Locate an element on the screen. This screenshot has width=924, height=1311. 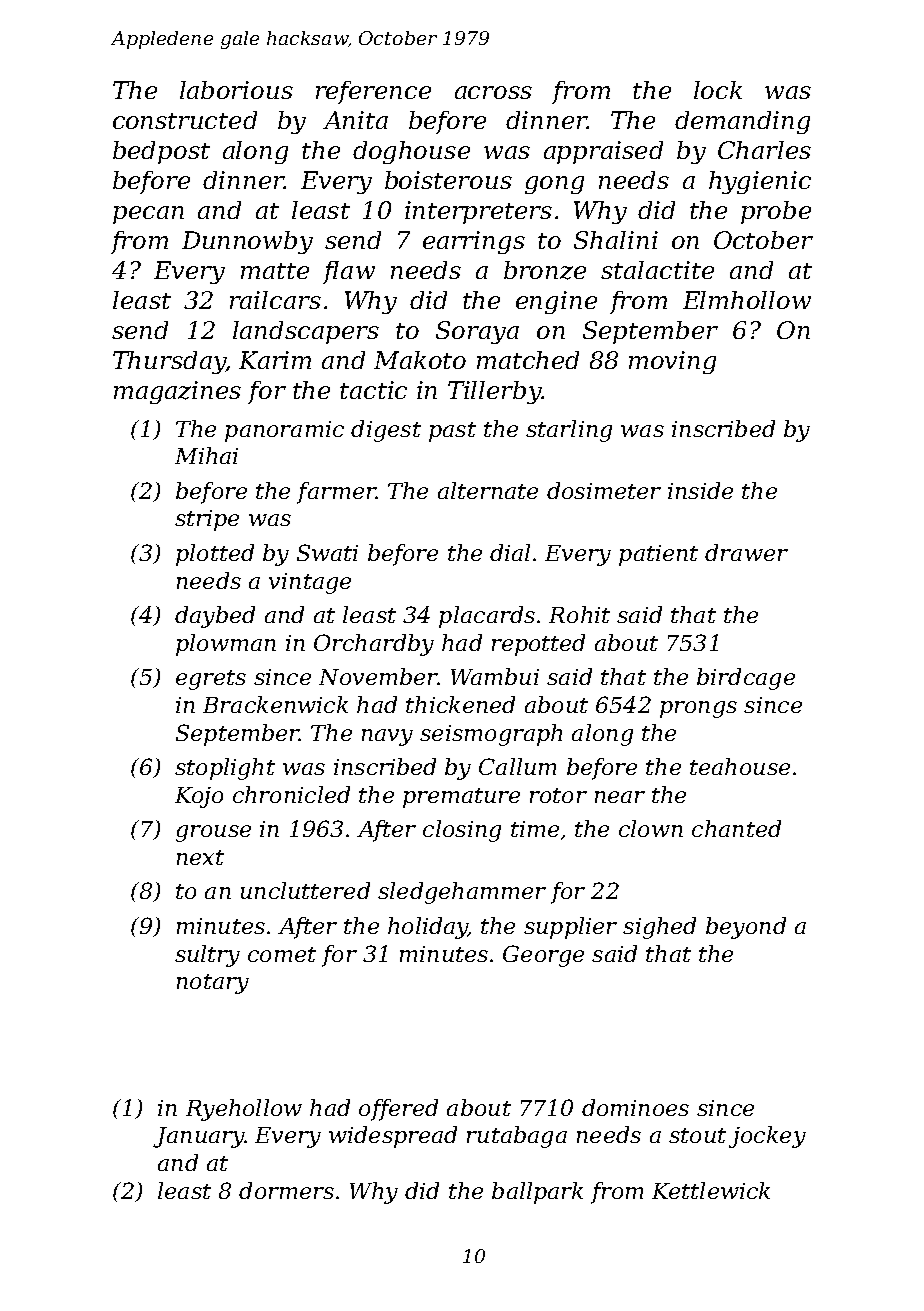
laborious is located at coordinates (236, 90).
